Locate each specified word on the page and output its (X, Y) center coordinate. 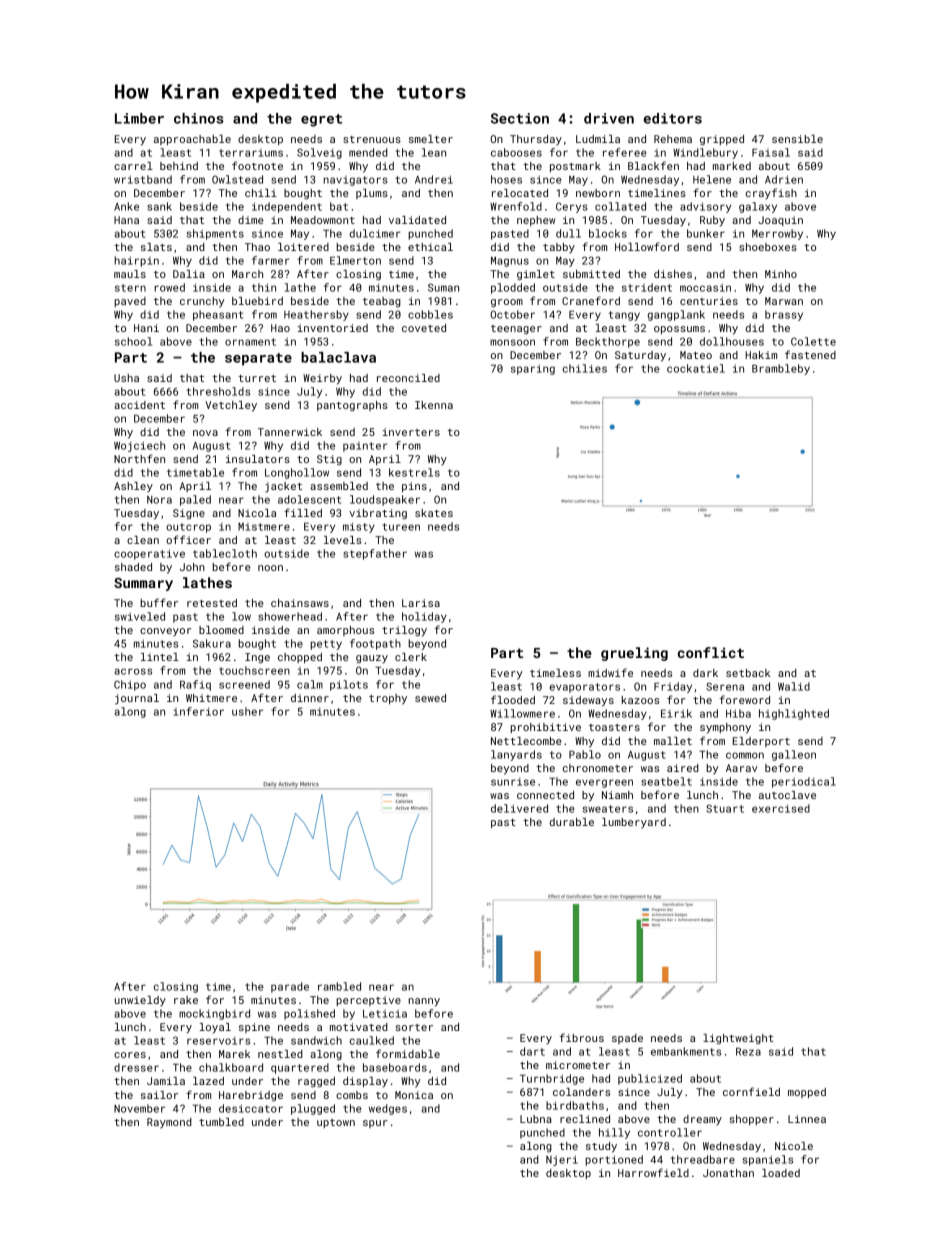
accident (139, 405)
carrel (133, 166)
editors (673, 118)
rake (186, 1000)
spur (375, 1124)
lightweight (738, 1039)
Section (520, 118)
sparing (533, 370)
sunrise (513, 782)
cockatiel (696, 368)
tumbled (221, 1122)
